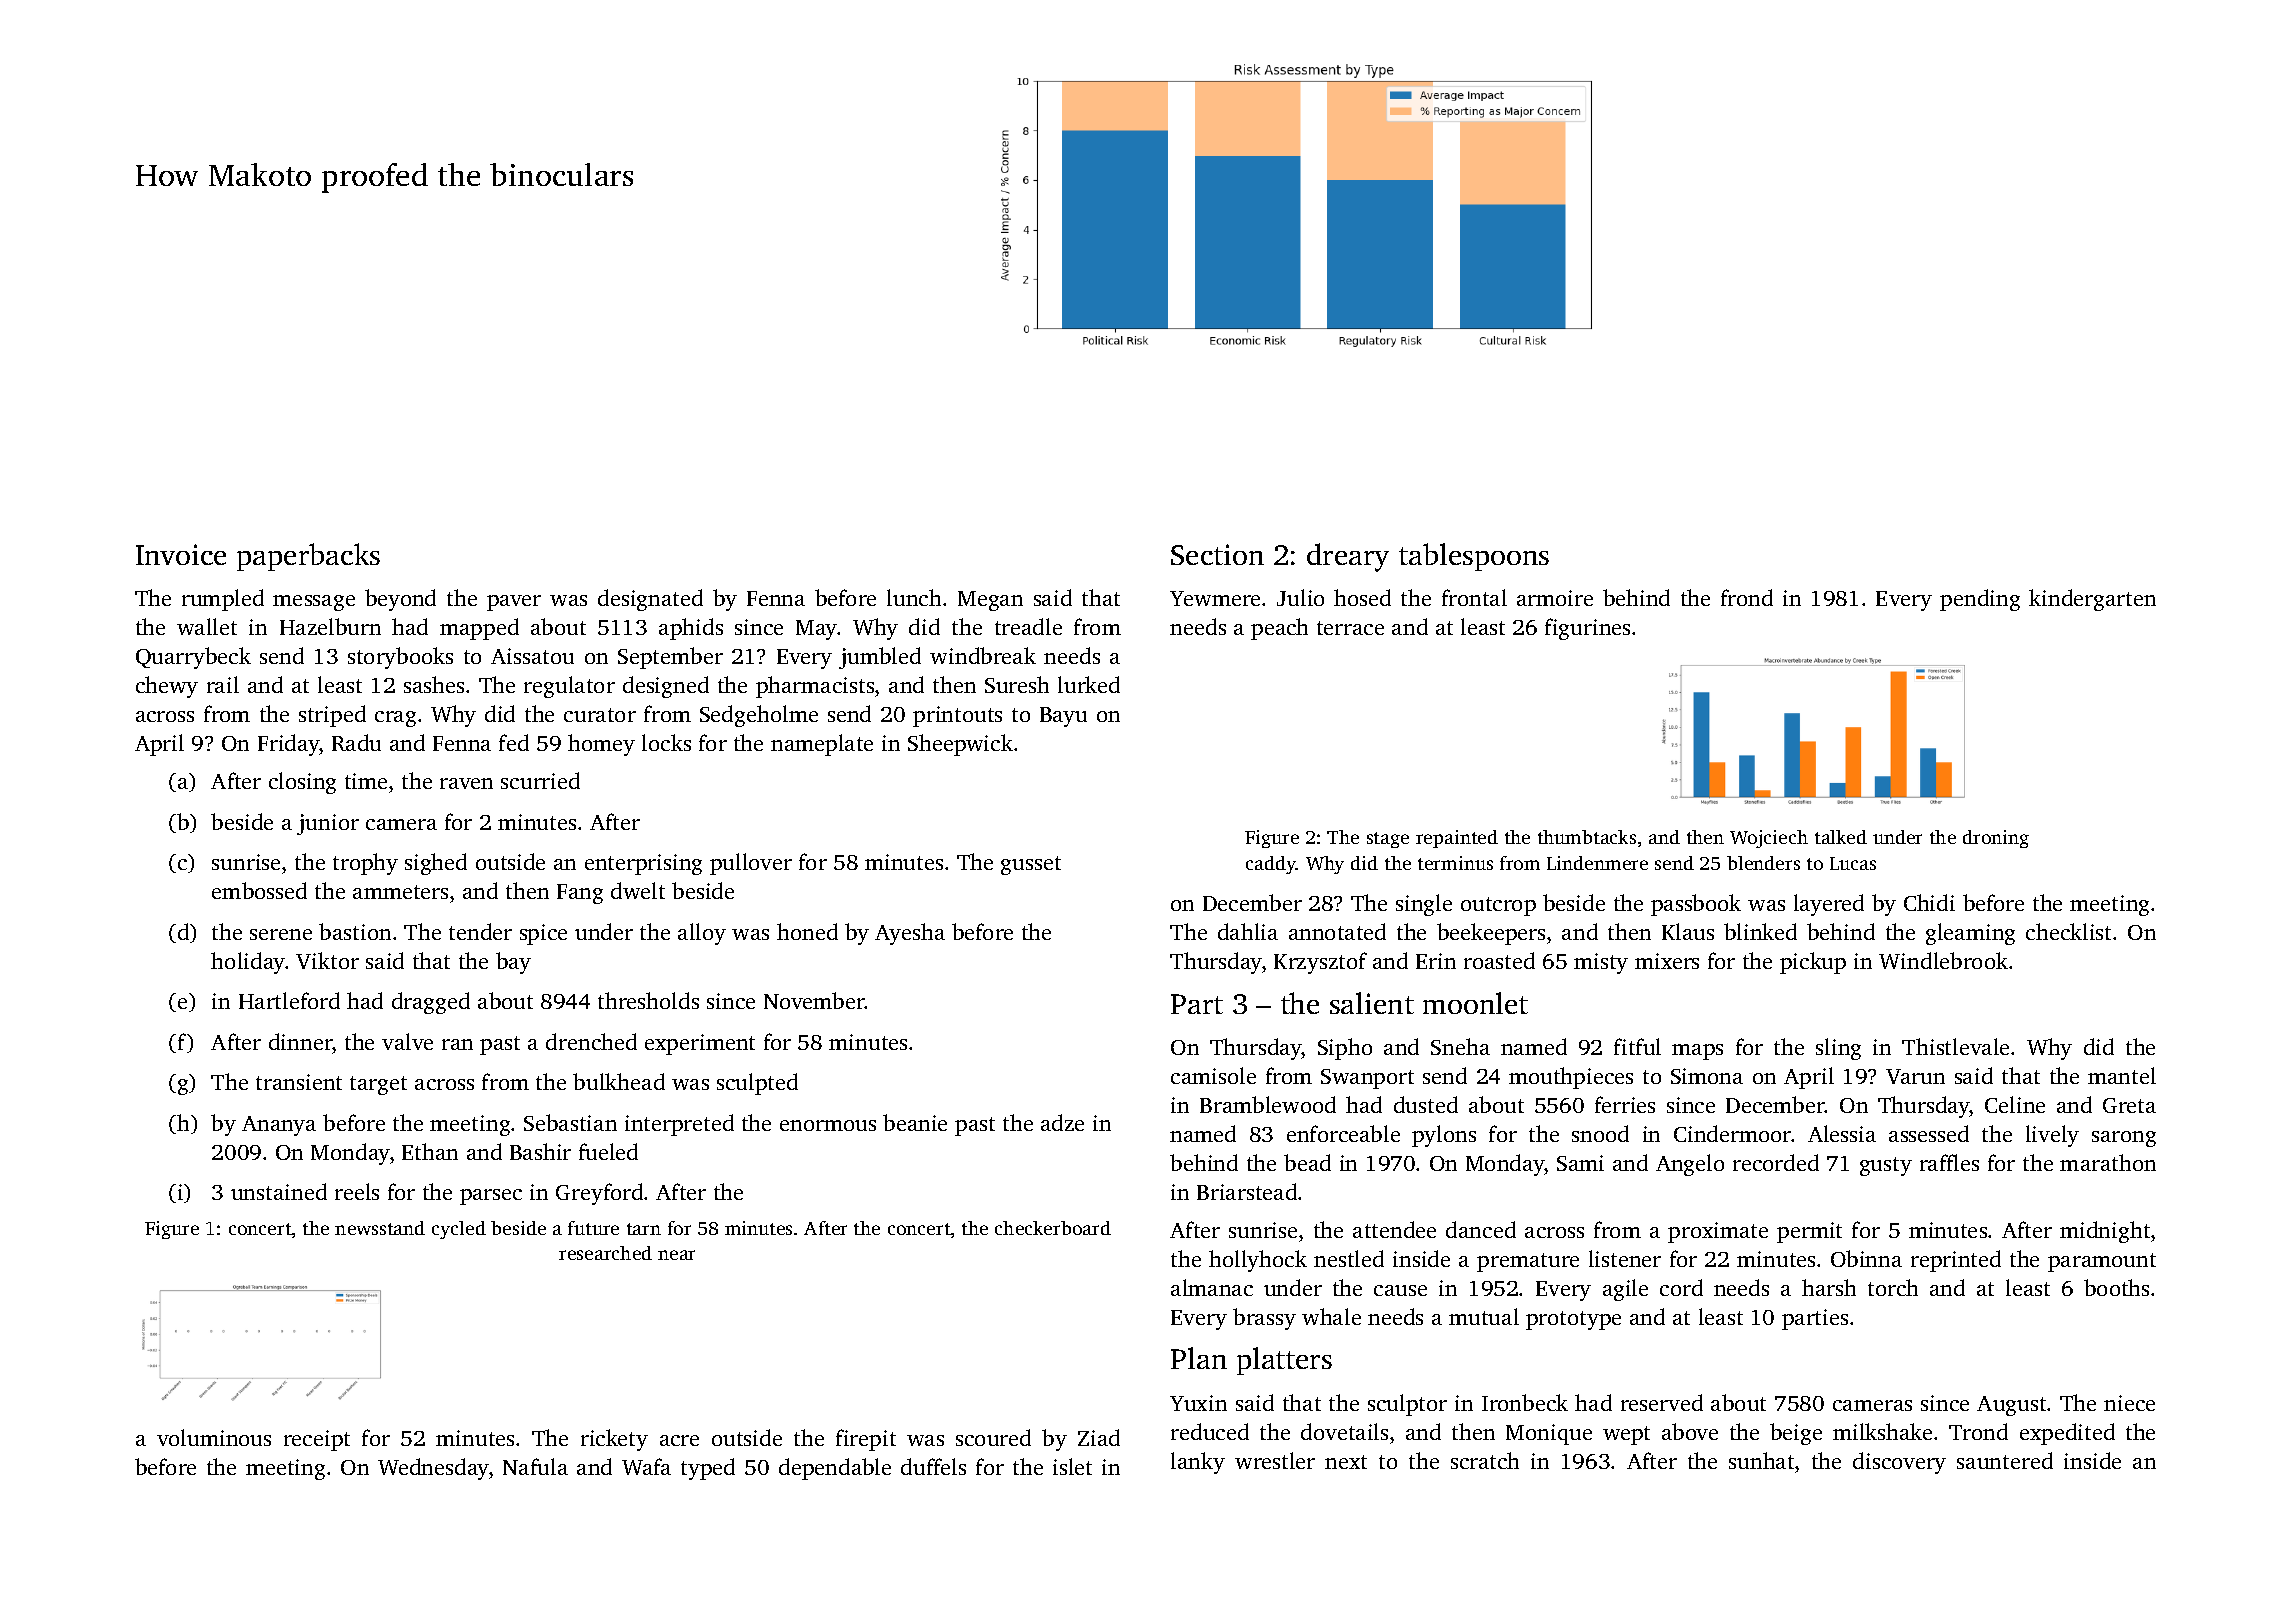 The height and width of the screenshot is (1620, 2292). I want to click on kindergarten, so click(2092, 600).
